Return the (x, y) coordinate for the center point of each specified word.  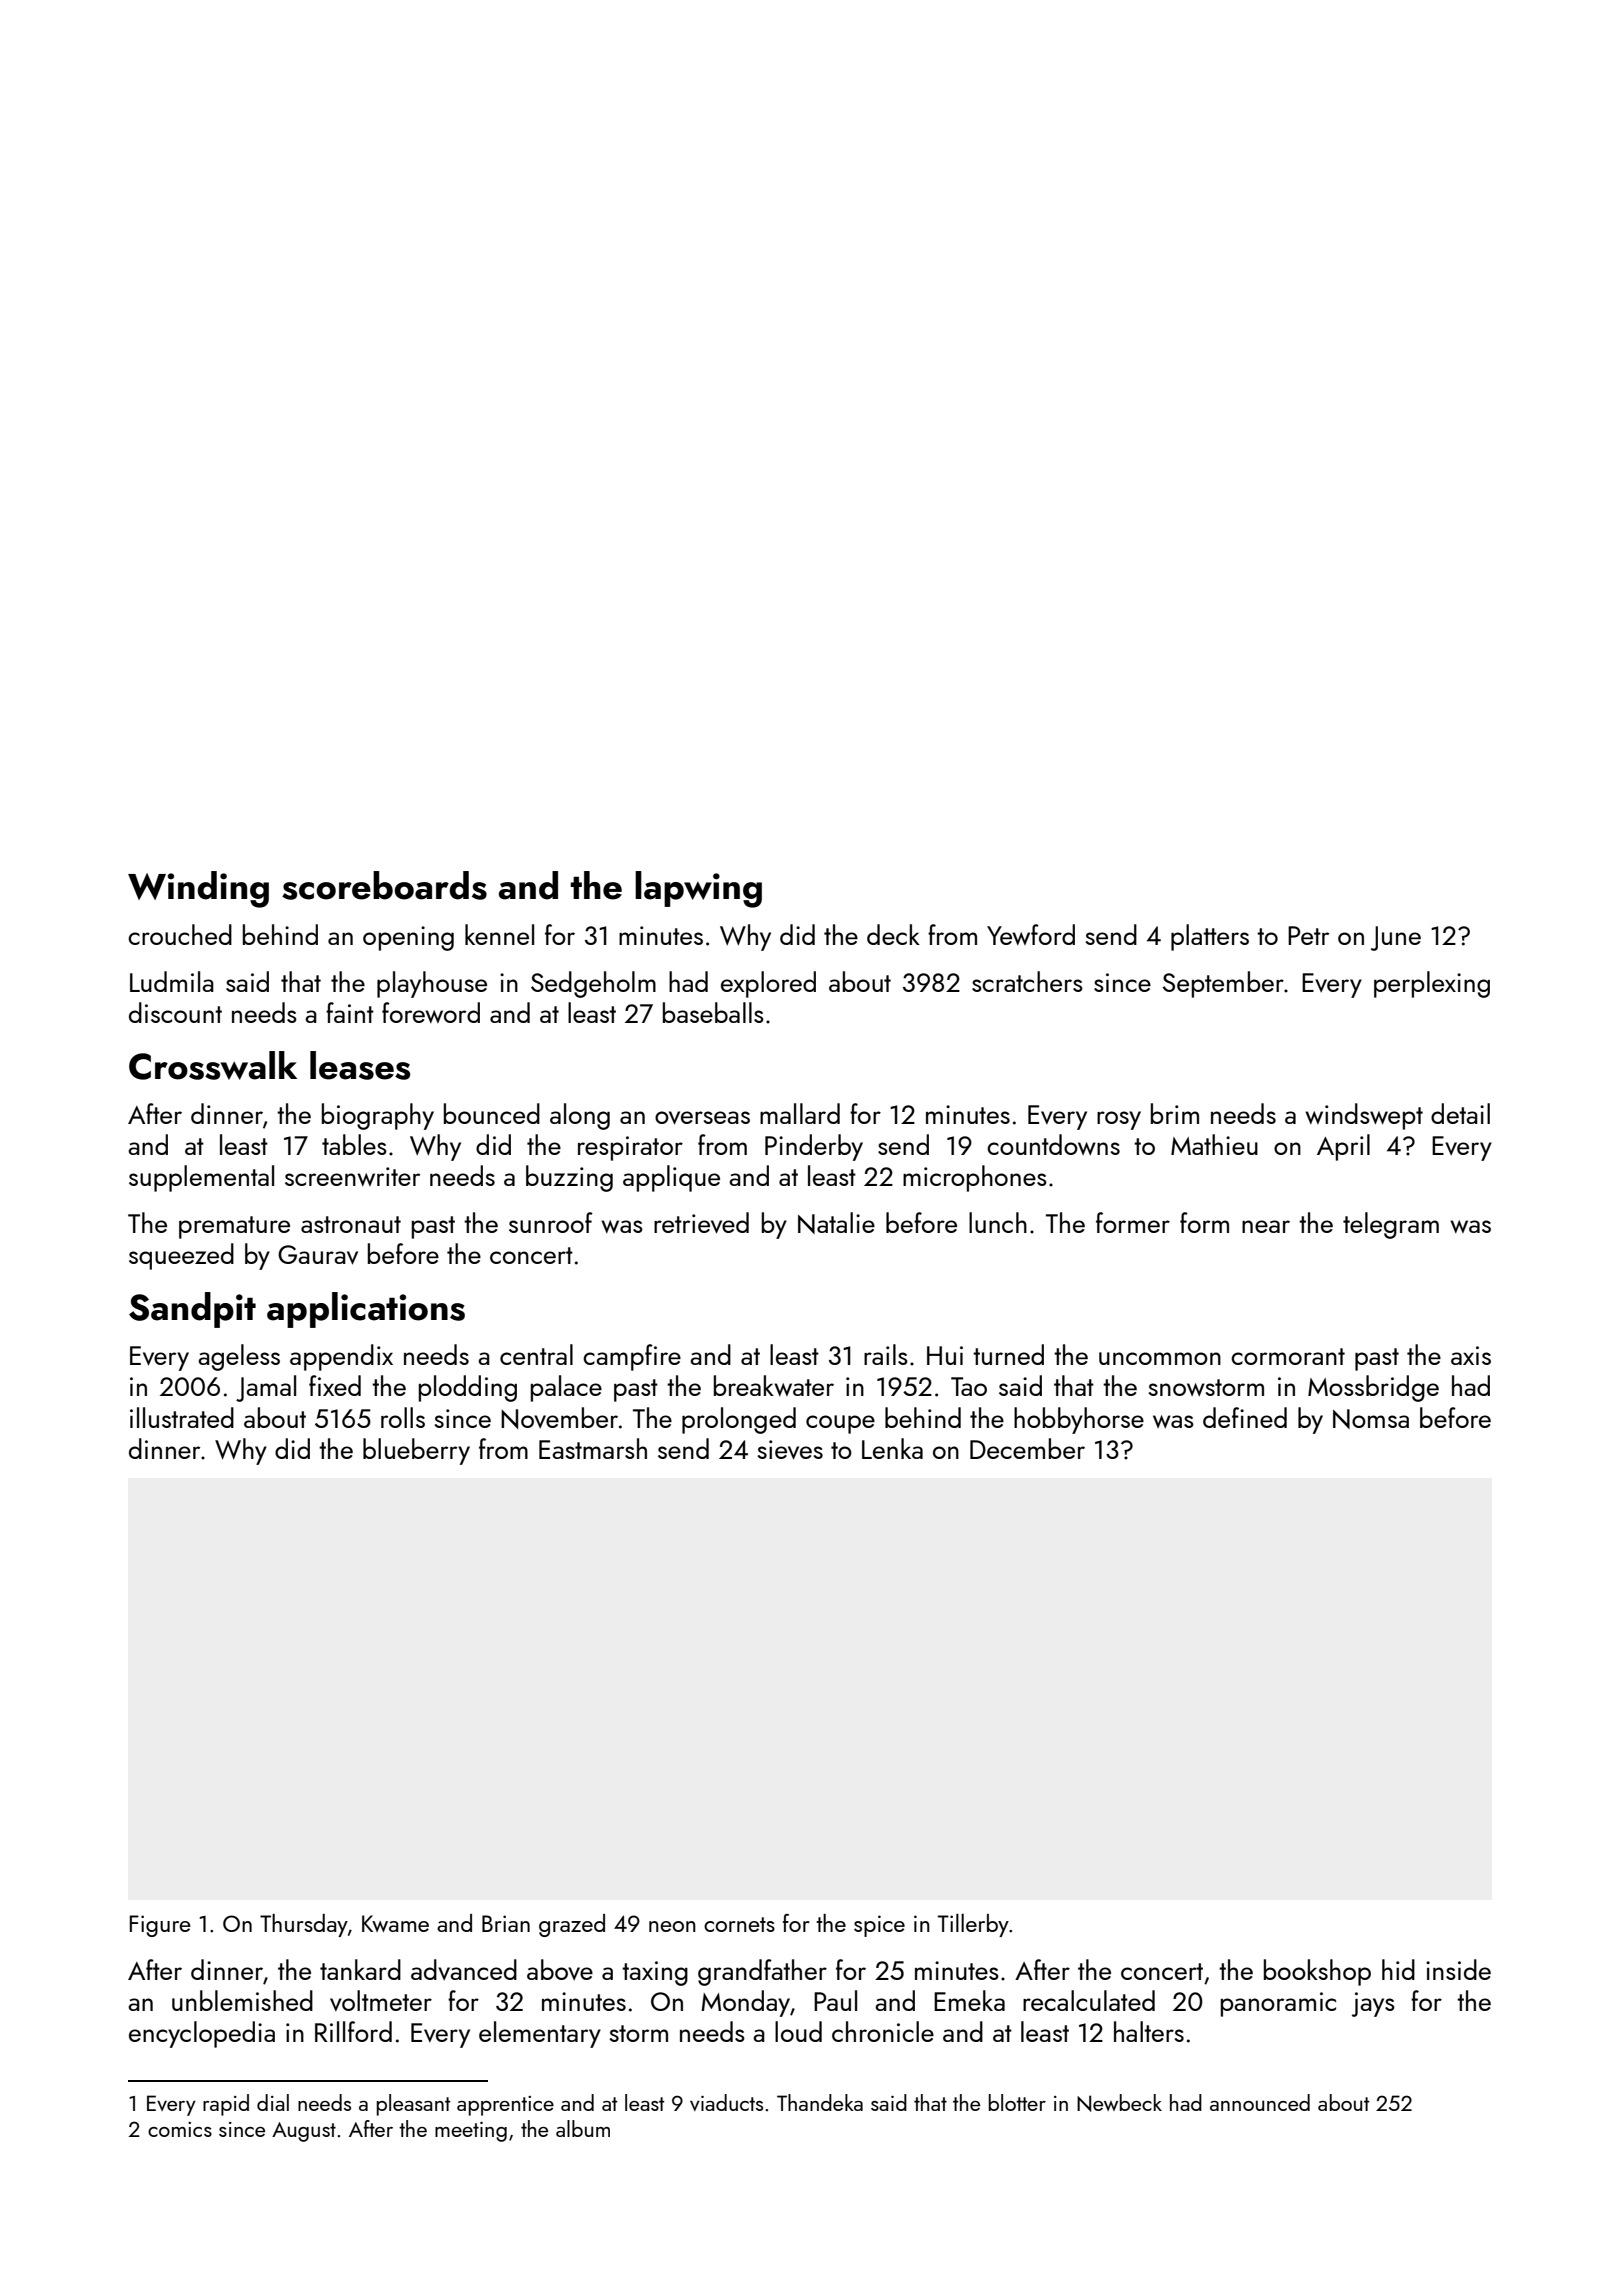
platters (1210, 937)
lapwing (698, 889)
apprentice (505, 2106)
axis (1471, 1355)
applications (366, 1310)
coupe (840, 1424)
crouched (180, 934)
